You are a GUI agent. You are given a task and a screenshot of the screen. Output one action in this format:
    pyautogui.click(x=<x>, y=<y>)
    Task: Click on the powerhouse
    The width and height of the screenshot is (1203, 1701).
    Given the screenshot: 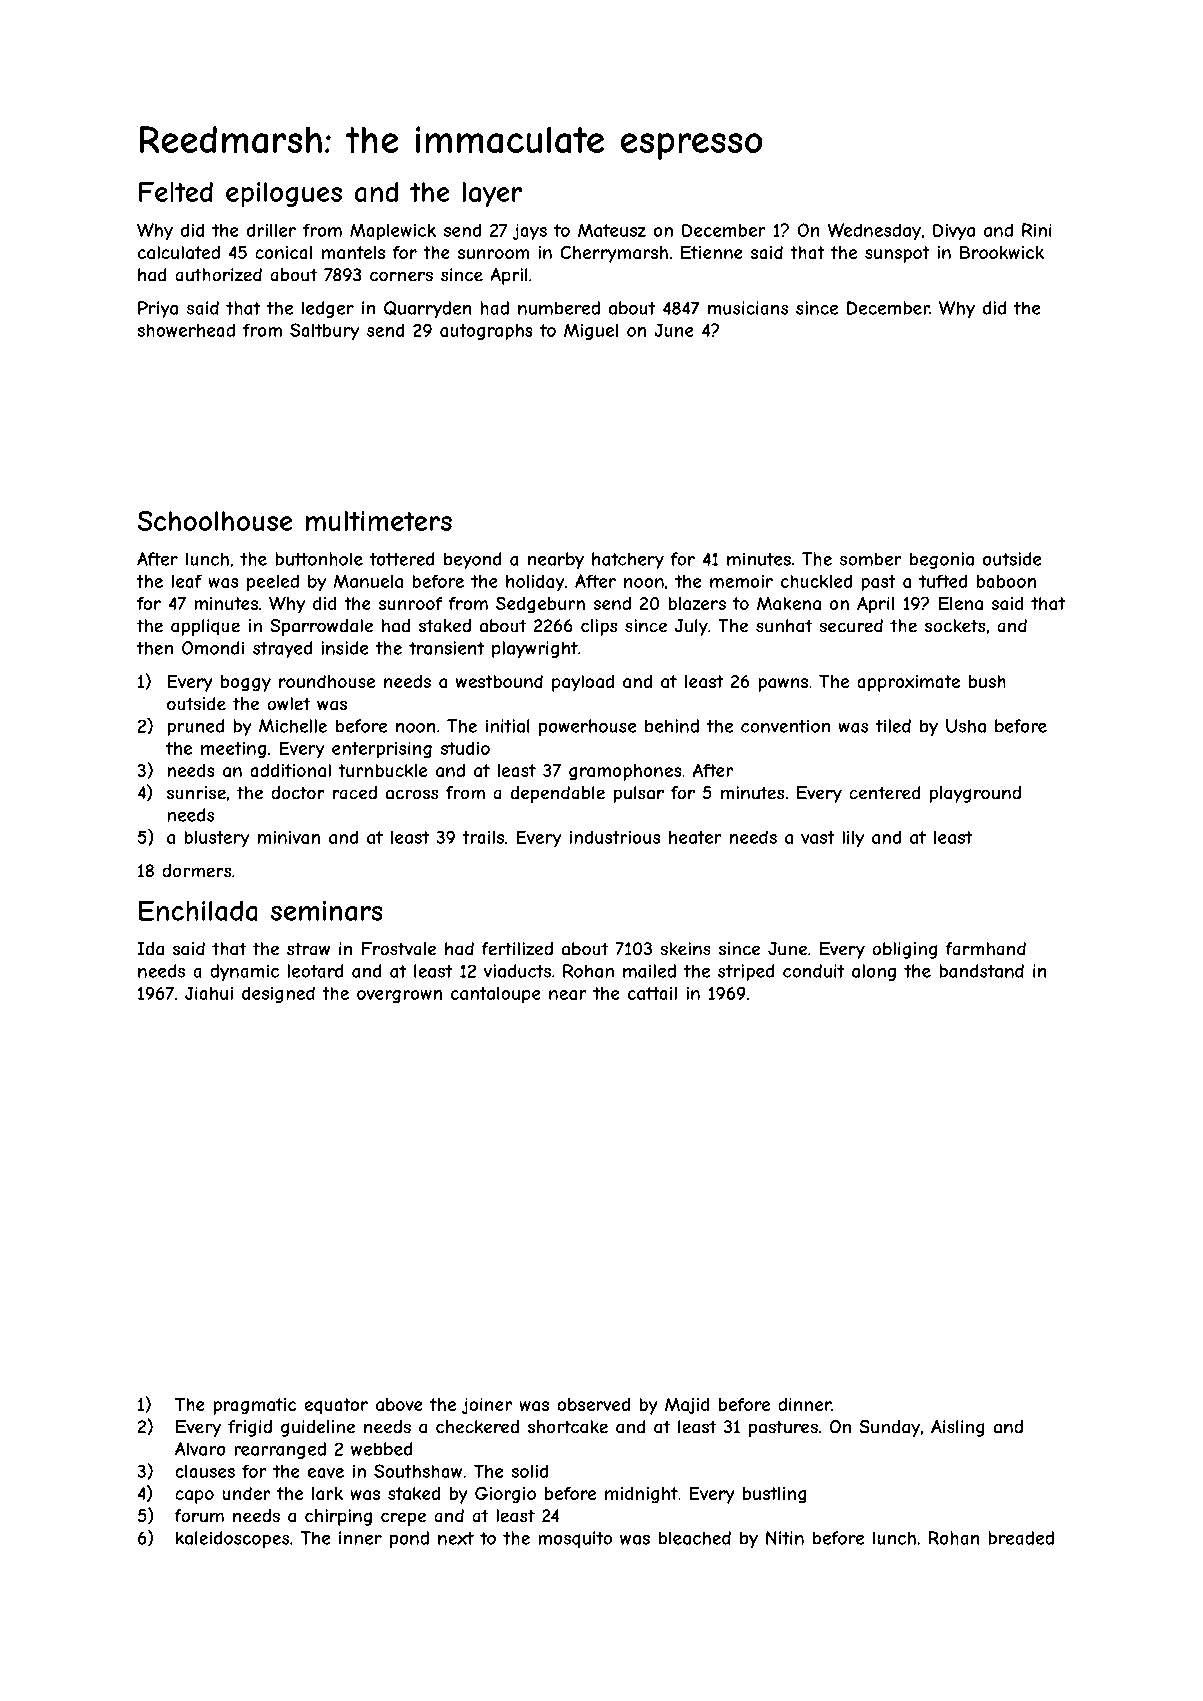 What is the action you would take?
    pyautogui.click(x=588, y=727)
